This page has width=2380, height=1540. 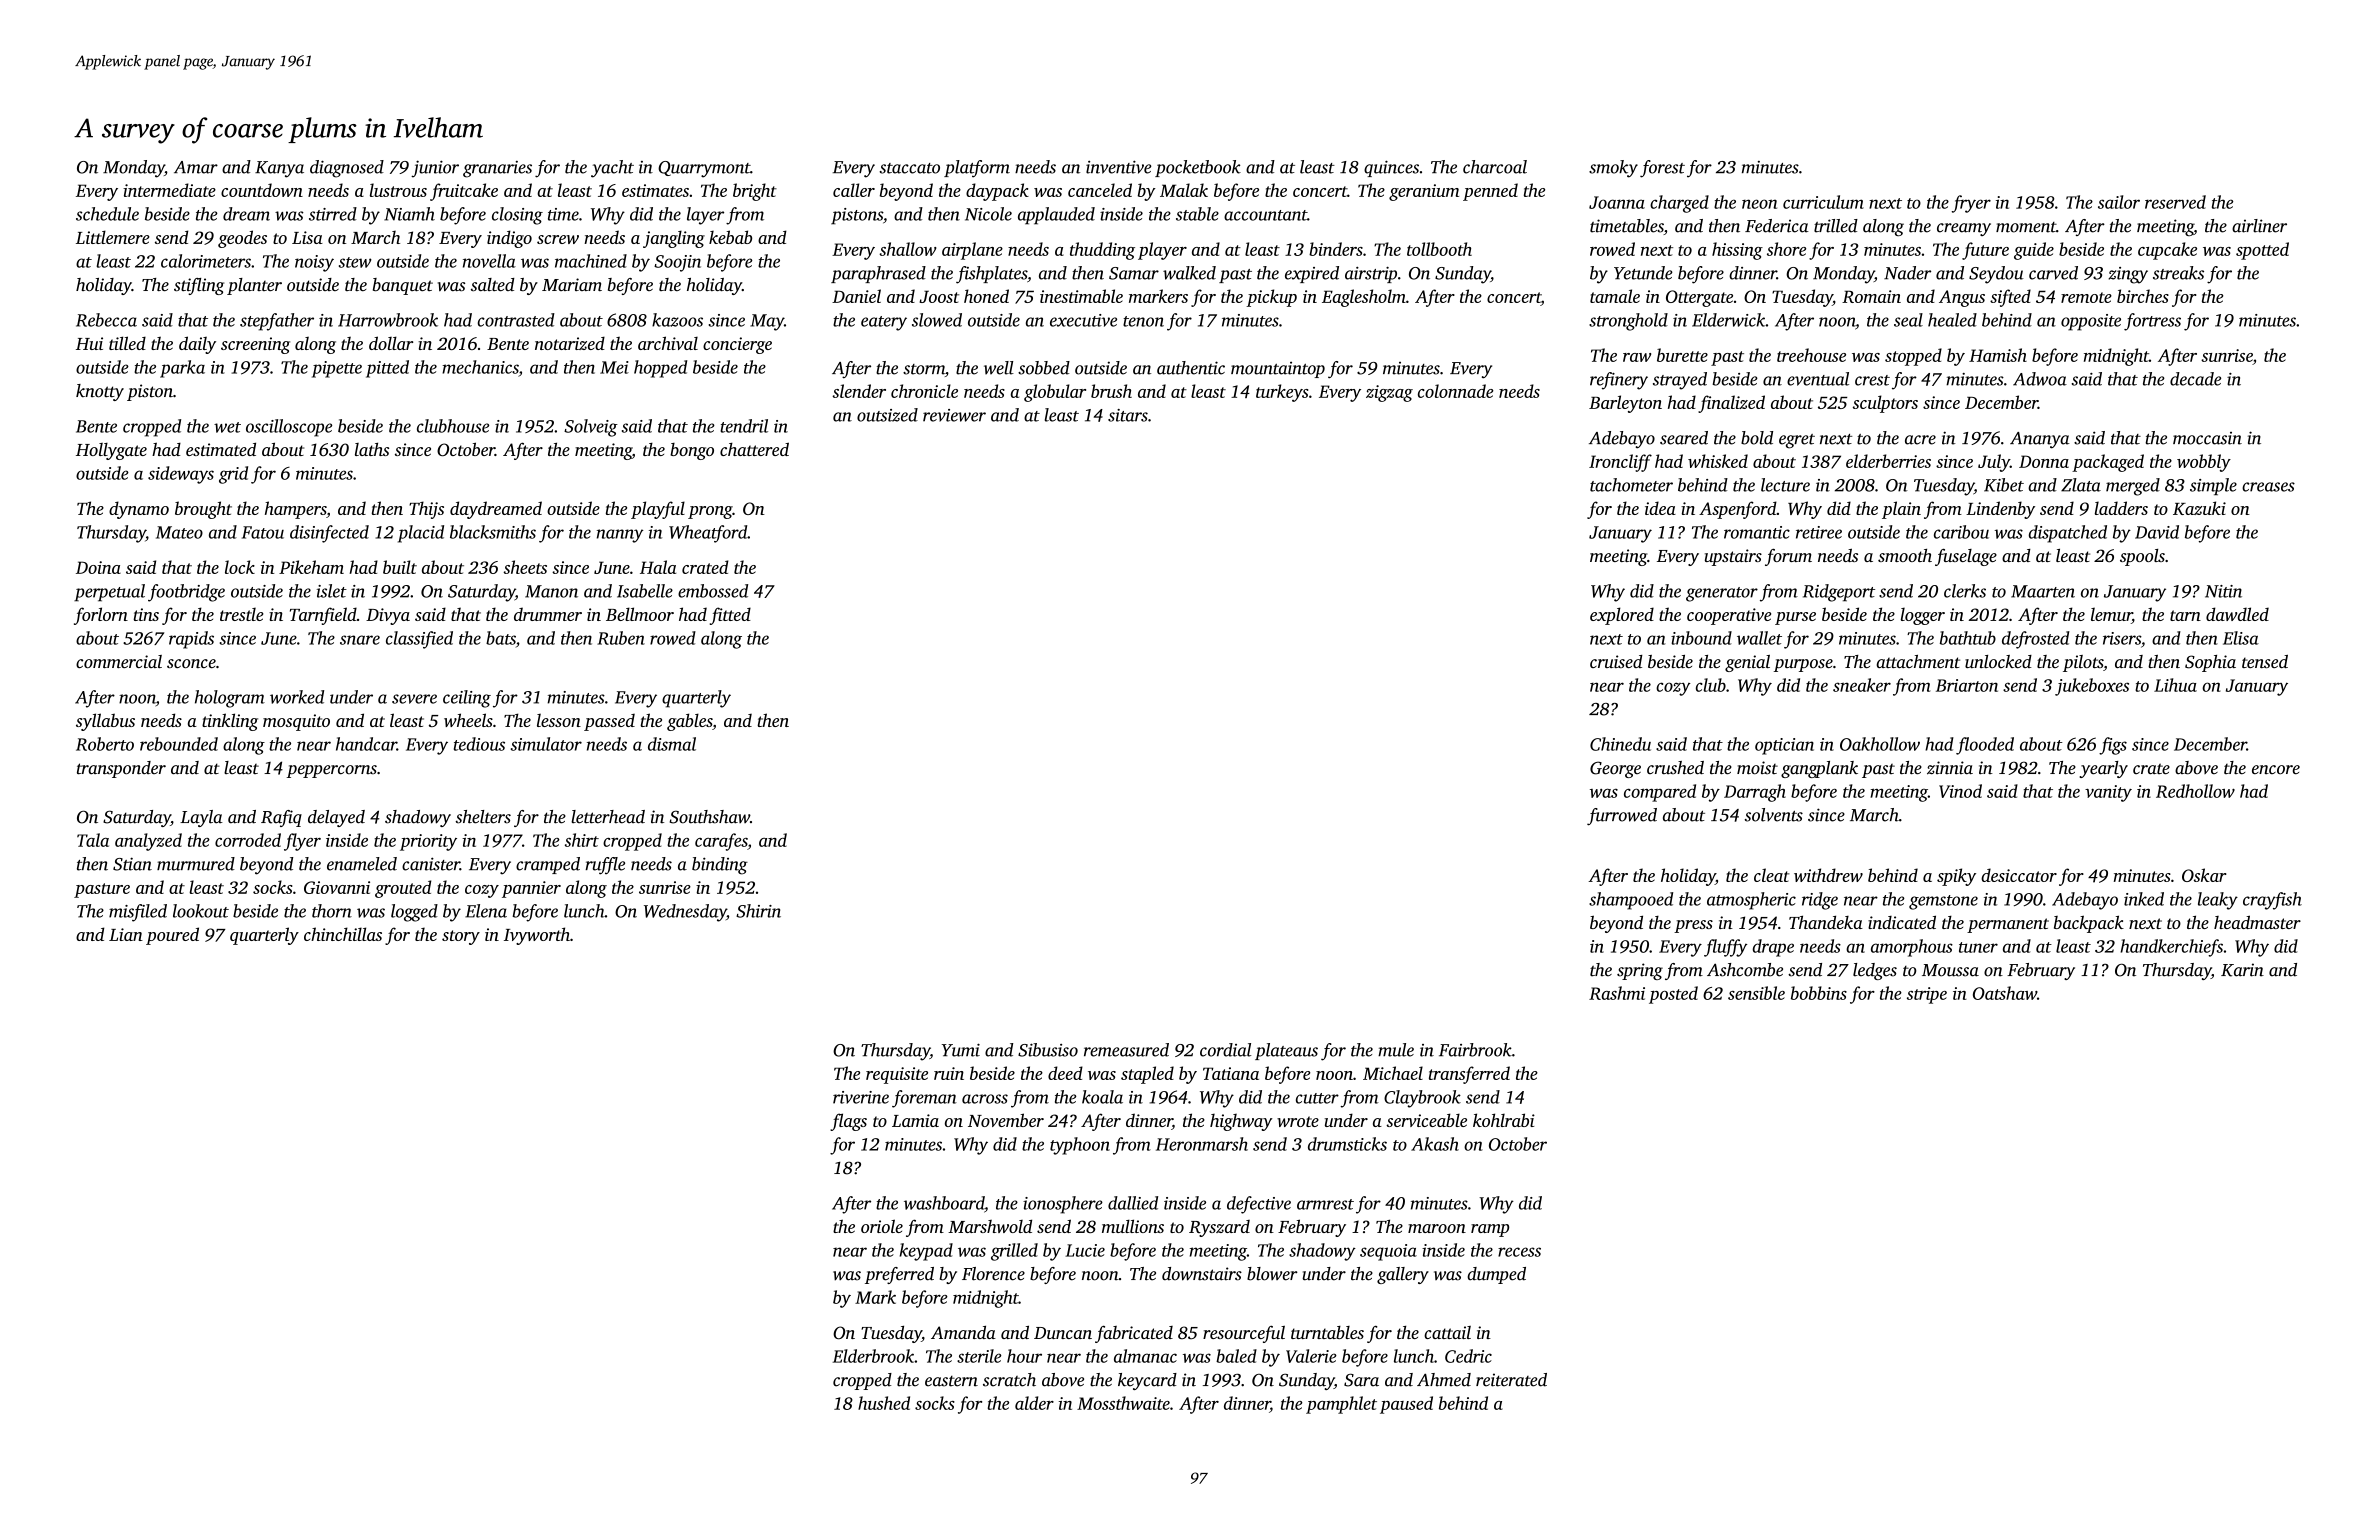 What do you see at coordinates (1197, 214) in the page?
I see `stable` at bounding box center [1197, 214].
